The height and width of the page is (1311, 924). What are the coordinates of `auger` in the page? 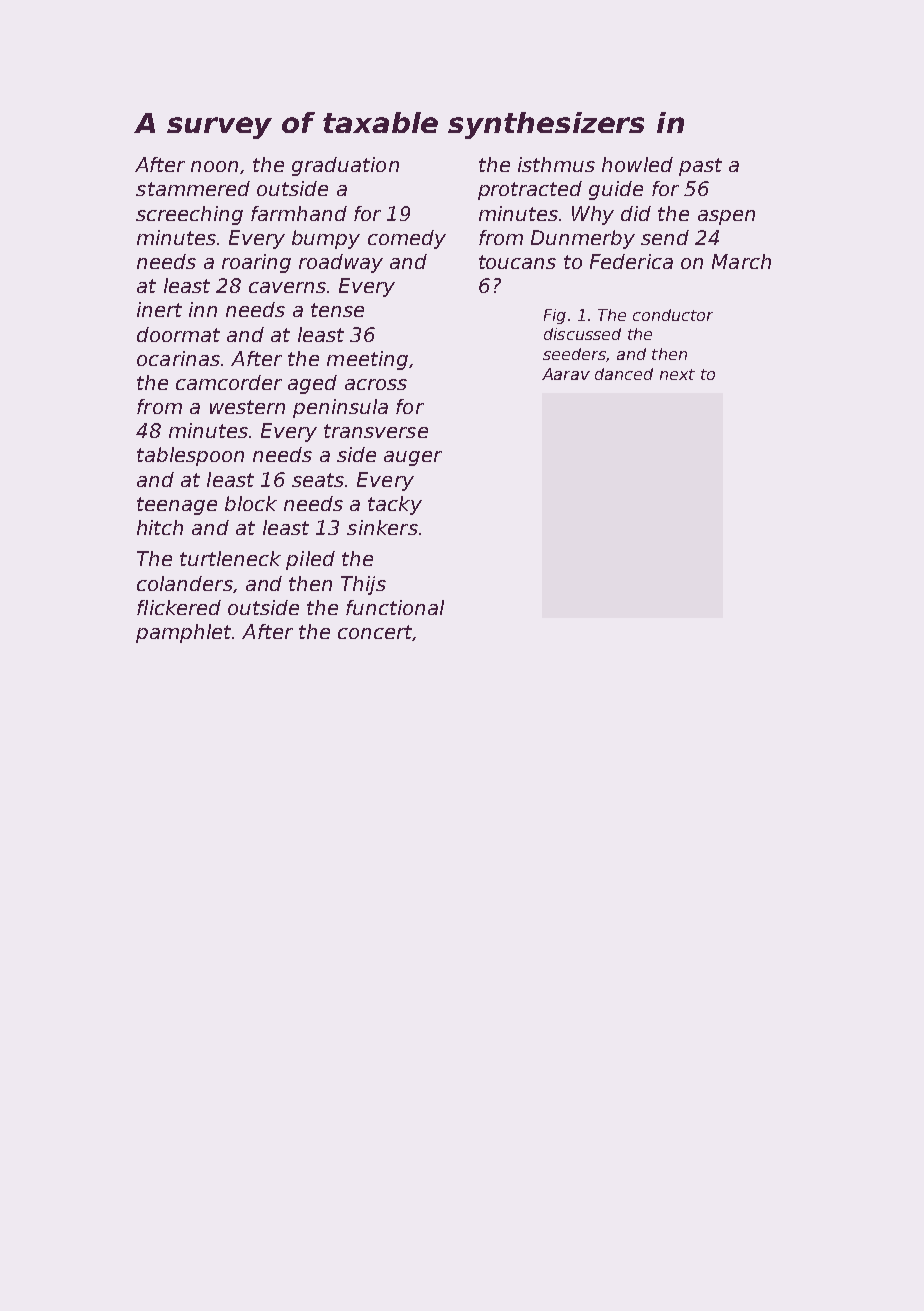 It's located at (413, 458).
